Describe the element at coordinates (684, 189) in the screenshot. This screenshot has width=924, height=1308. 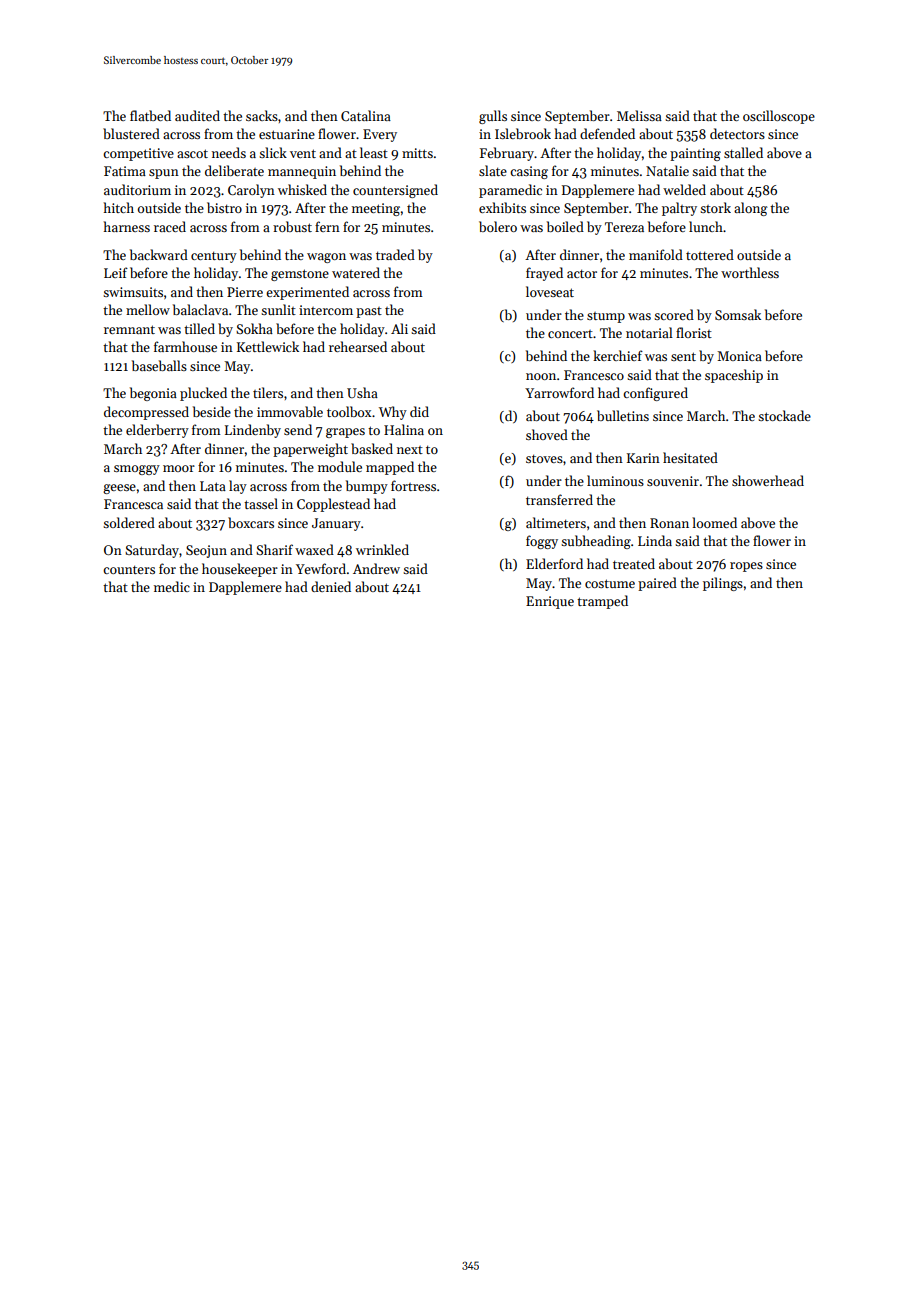
I see `welded` at that location.
